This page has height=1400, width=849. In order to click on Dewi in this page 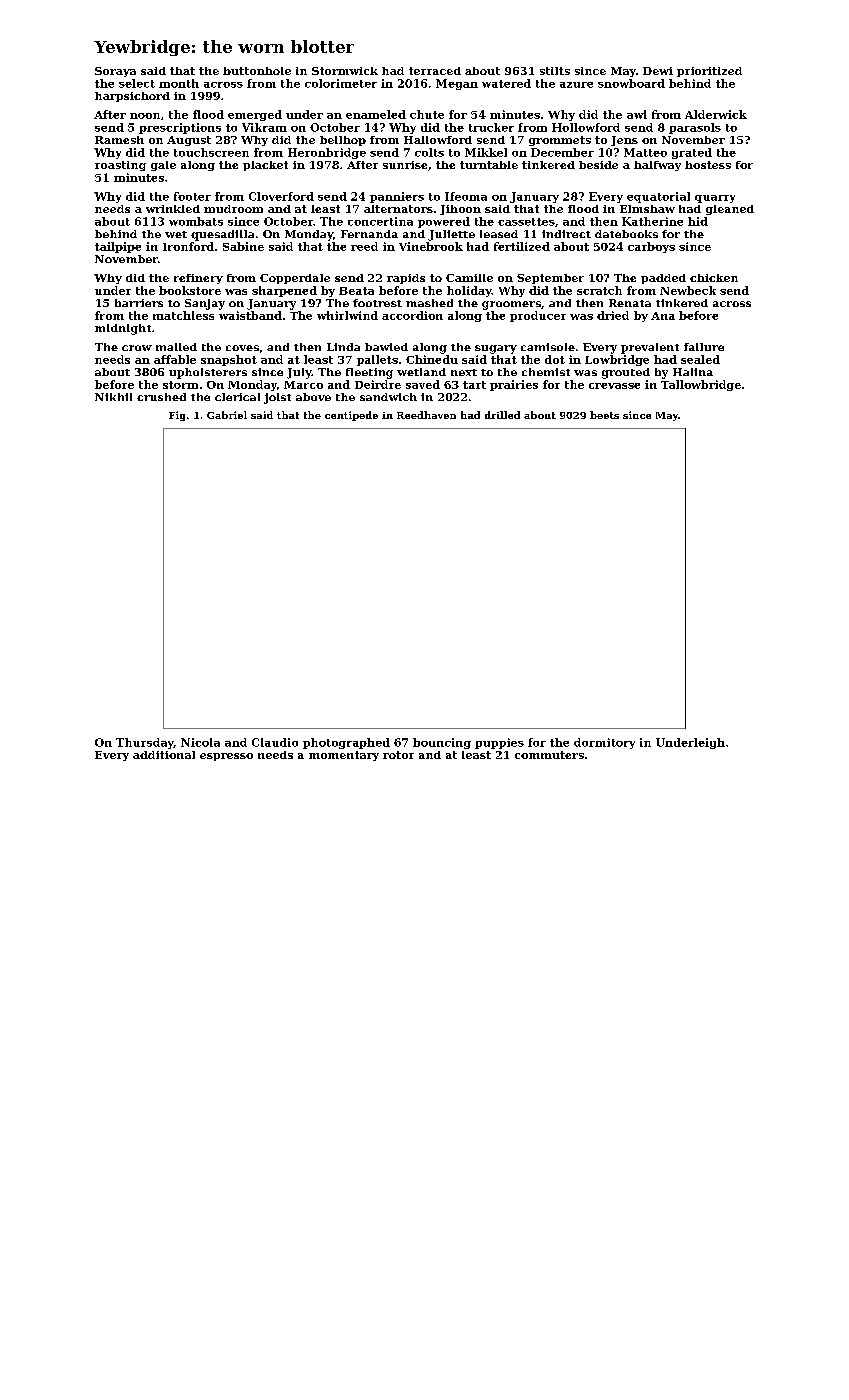, I will do `click(658, 71)`.
